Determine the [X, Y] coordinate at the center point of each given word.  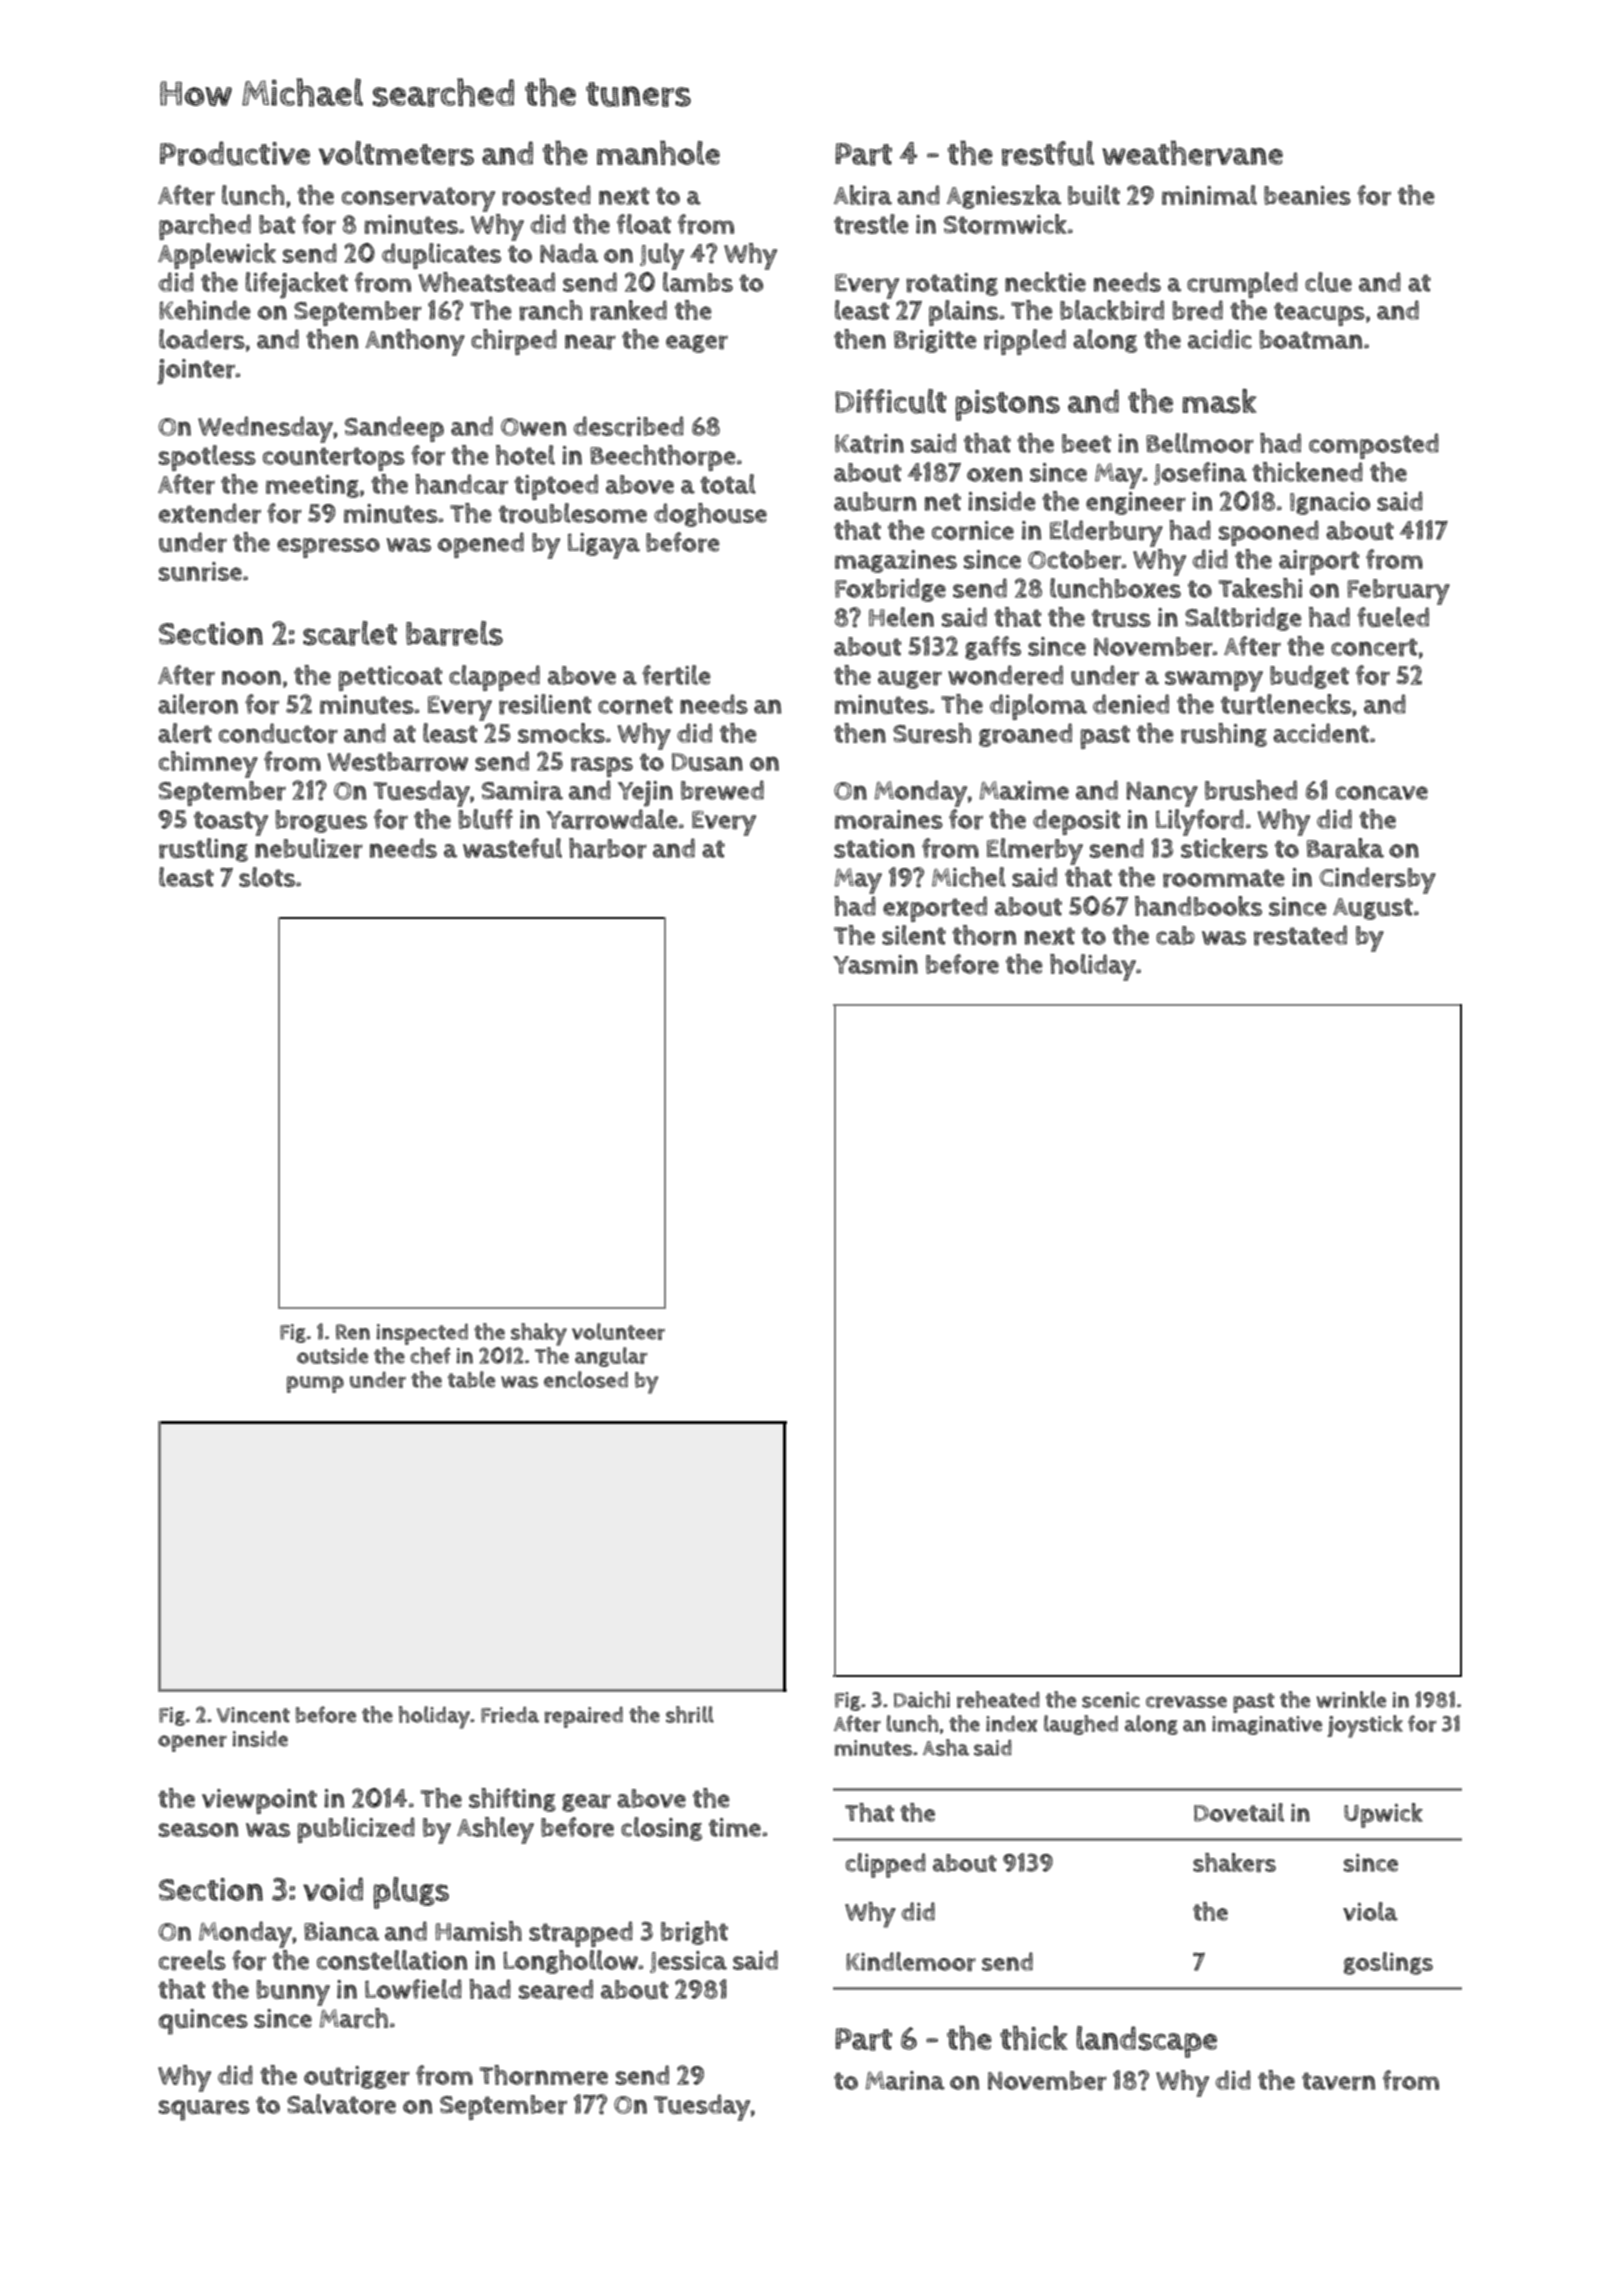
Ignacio [1330, 503]
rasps [602, 767]
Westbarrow [397, 762]
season [198, 1830]
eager [697, 344]
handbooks [1198, 906]
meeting [312, 486]
